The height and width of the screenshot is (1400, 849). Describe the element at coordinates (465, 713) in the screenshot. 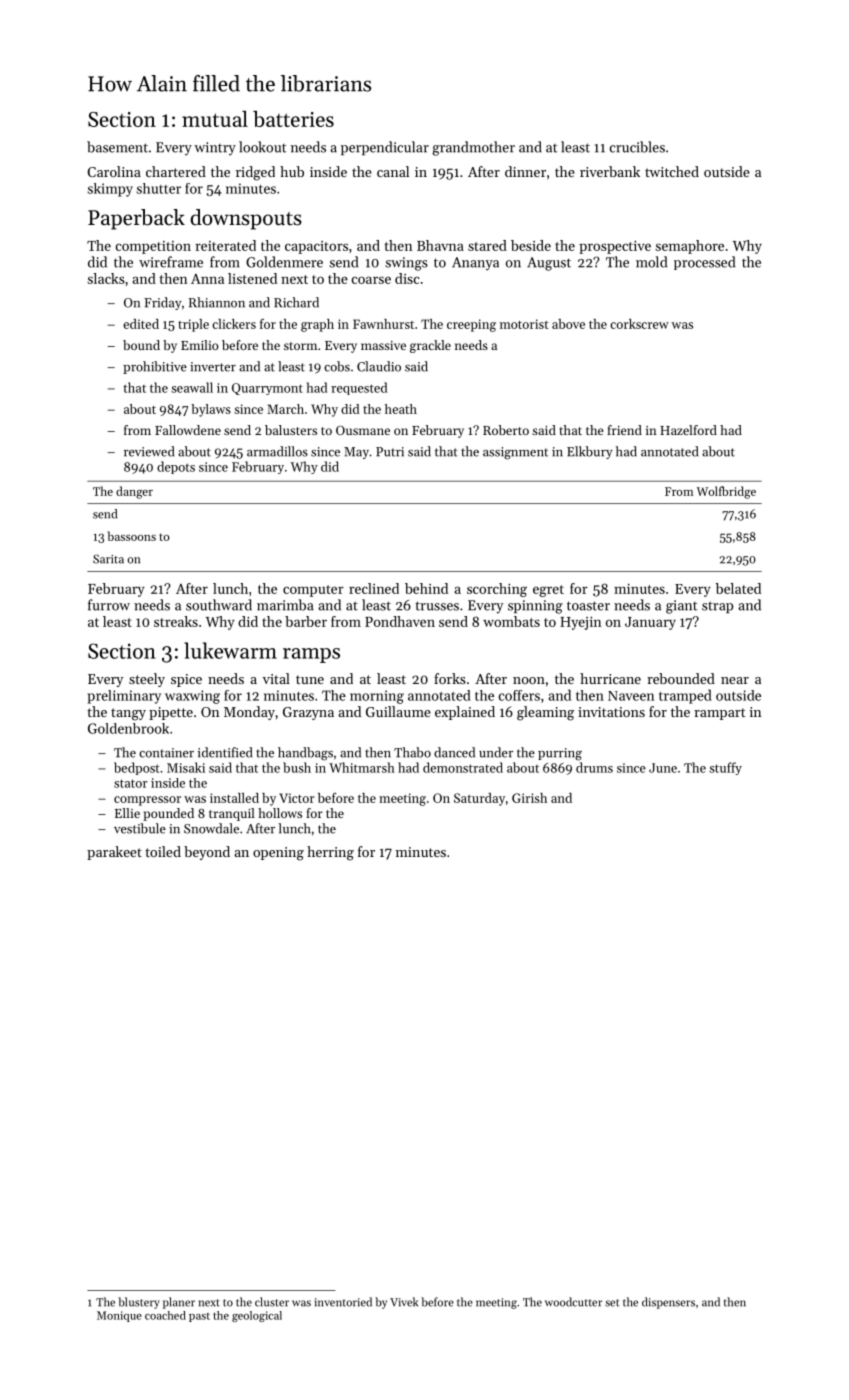

I see `explained` at that location.
